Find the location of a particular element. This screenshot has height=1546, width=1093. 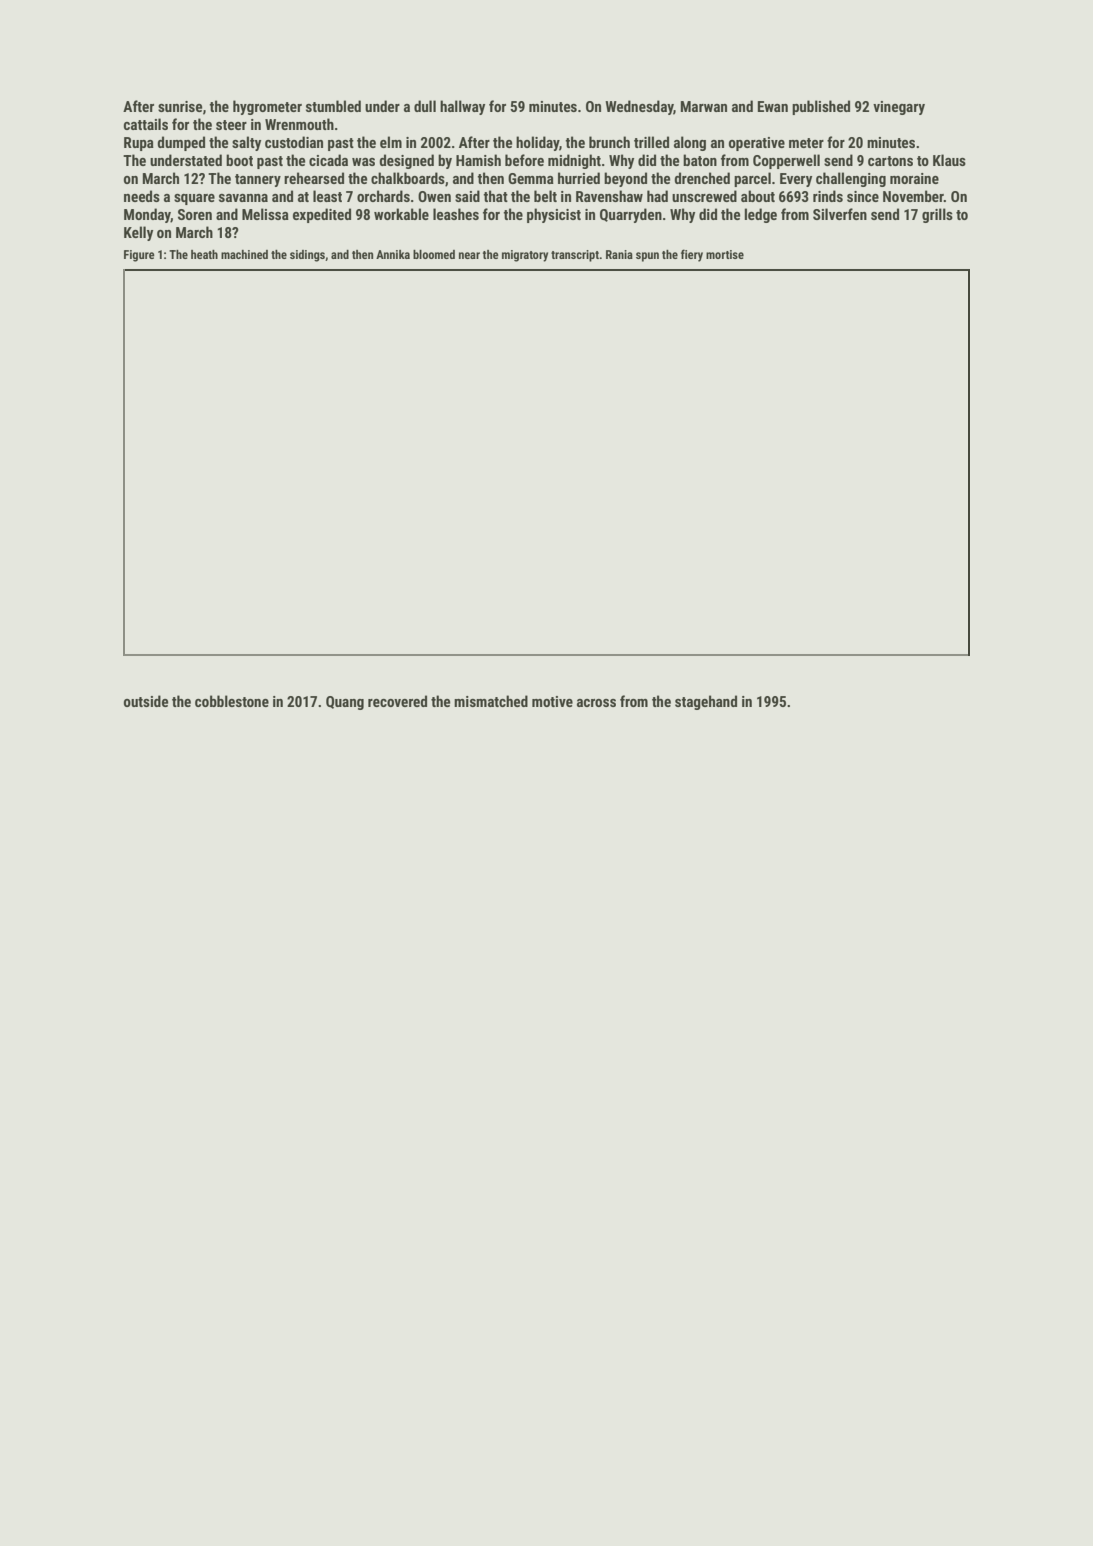

spun is located at coordinates (647, 257).
